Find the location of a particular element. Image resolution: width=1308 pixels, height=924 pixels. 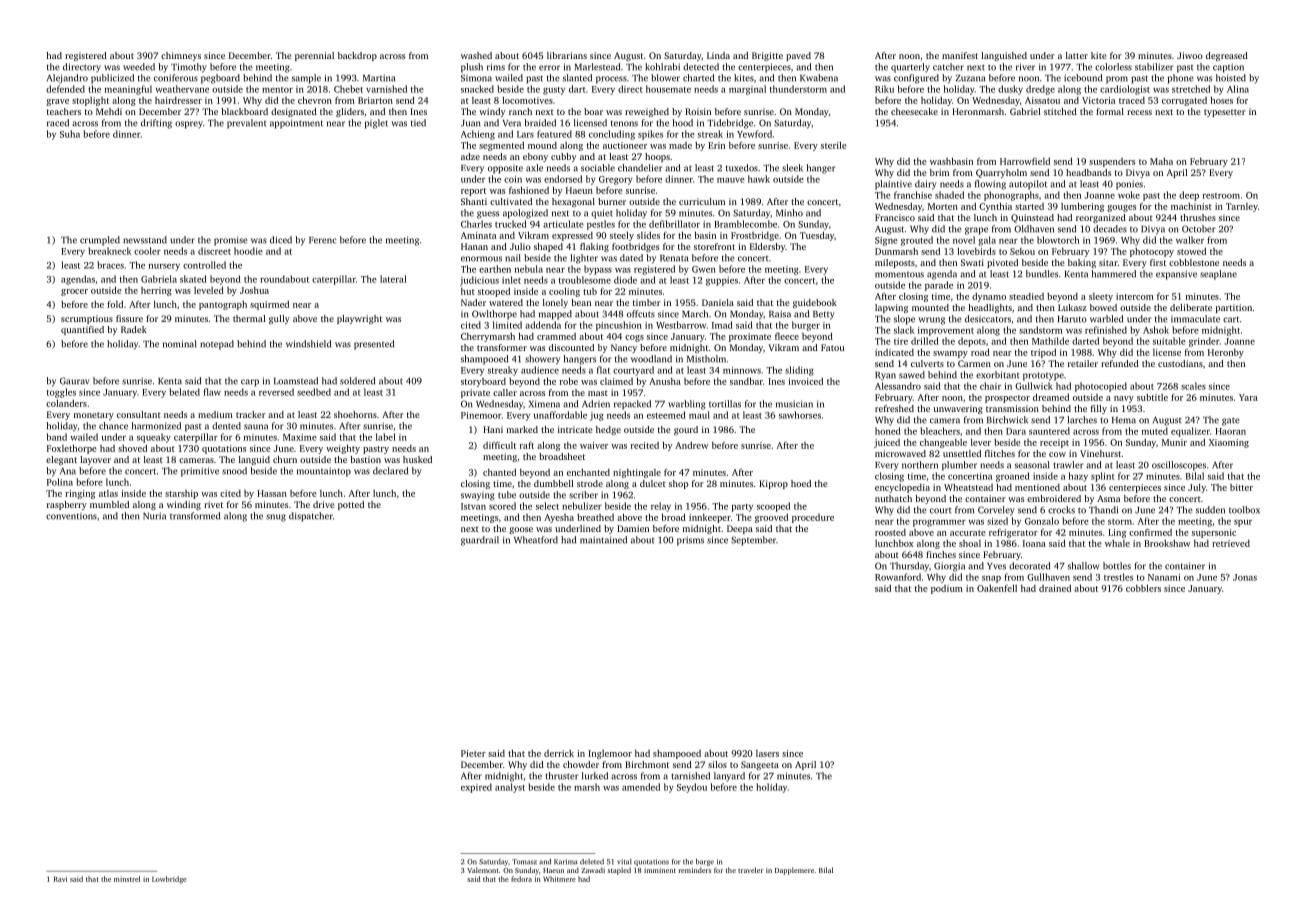

chimneys is located at coordinates (181, 56).
